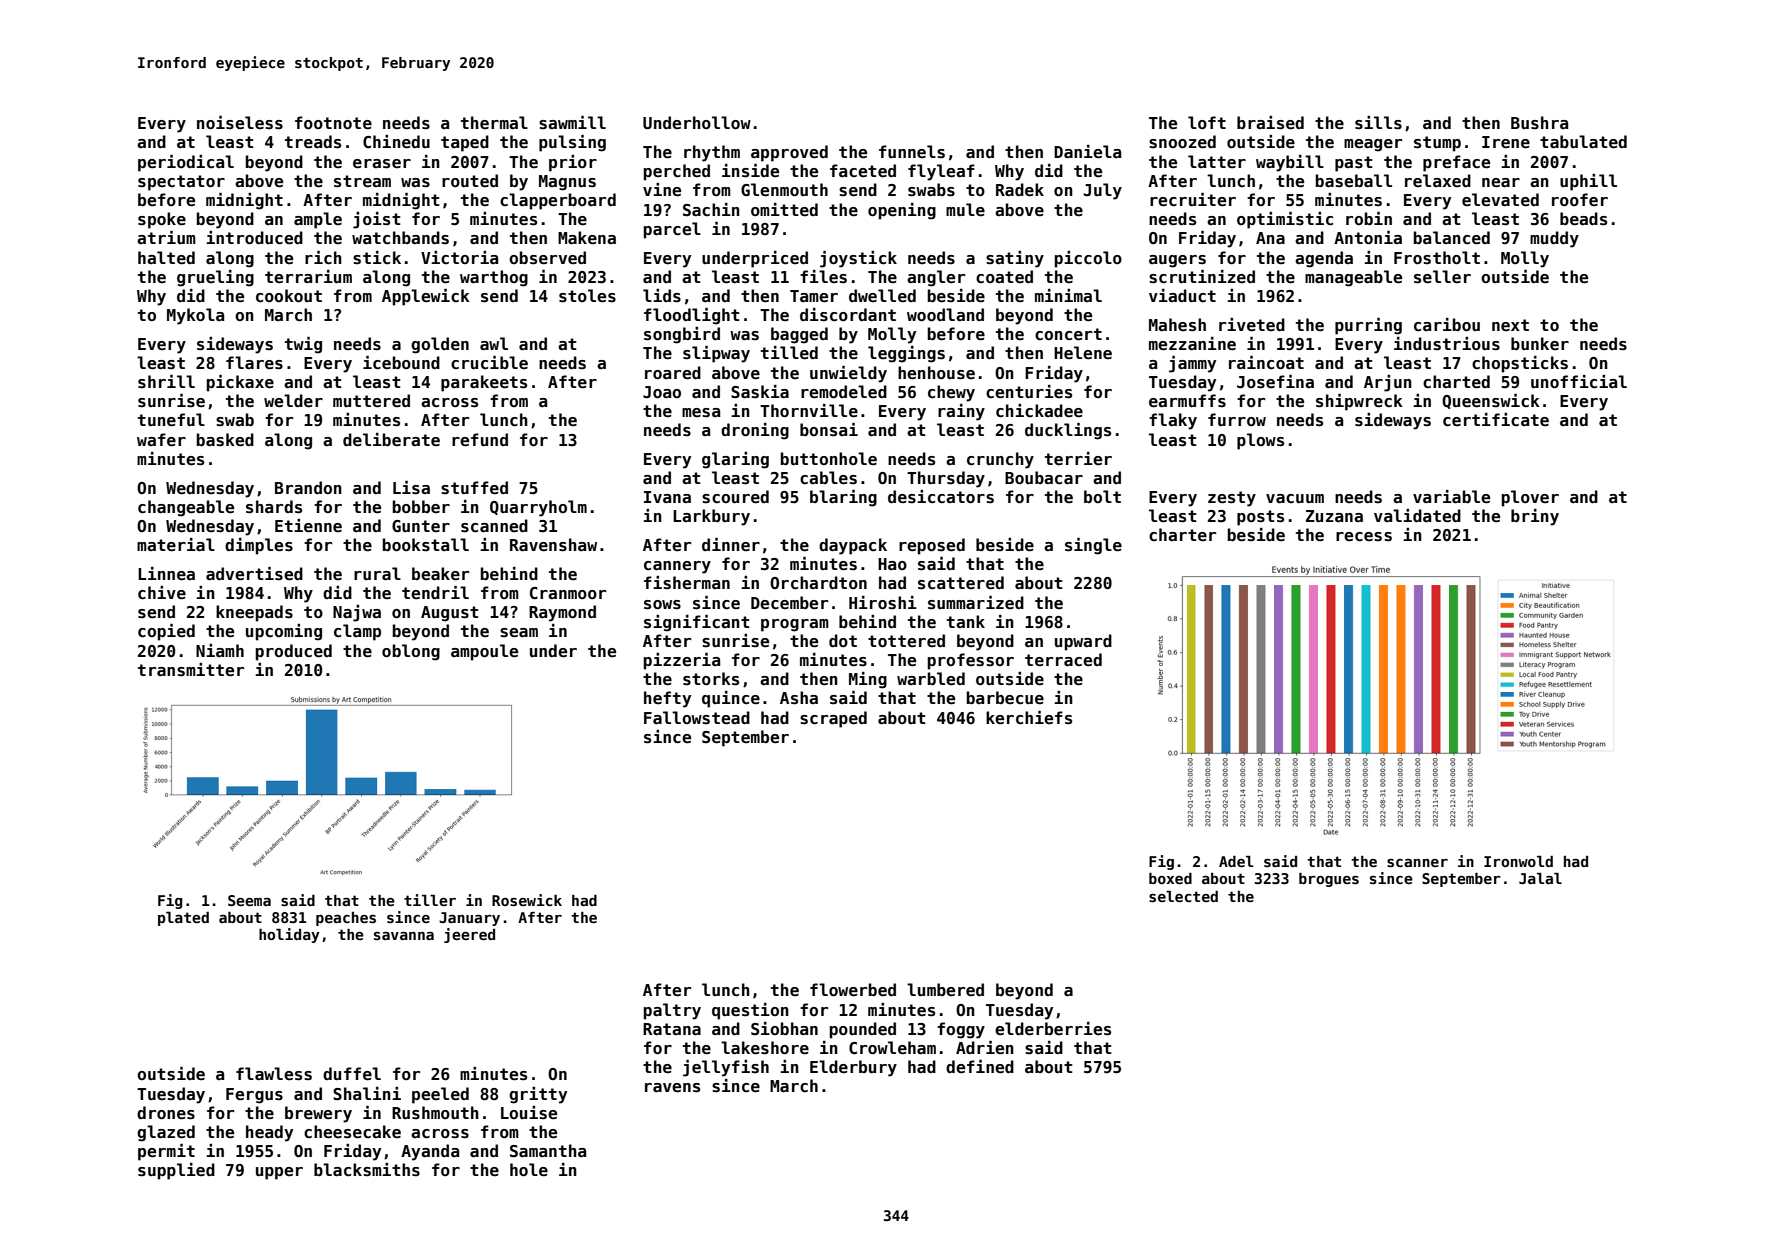 The image size is (1766, 1248). Describe the element at coordinates (1053, 1029) in the page. I see `elderberries` at that location.
